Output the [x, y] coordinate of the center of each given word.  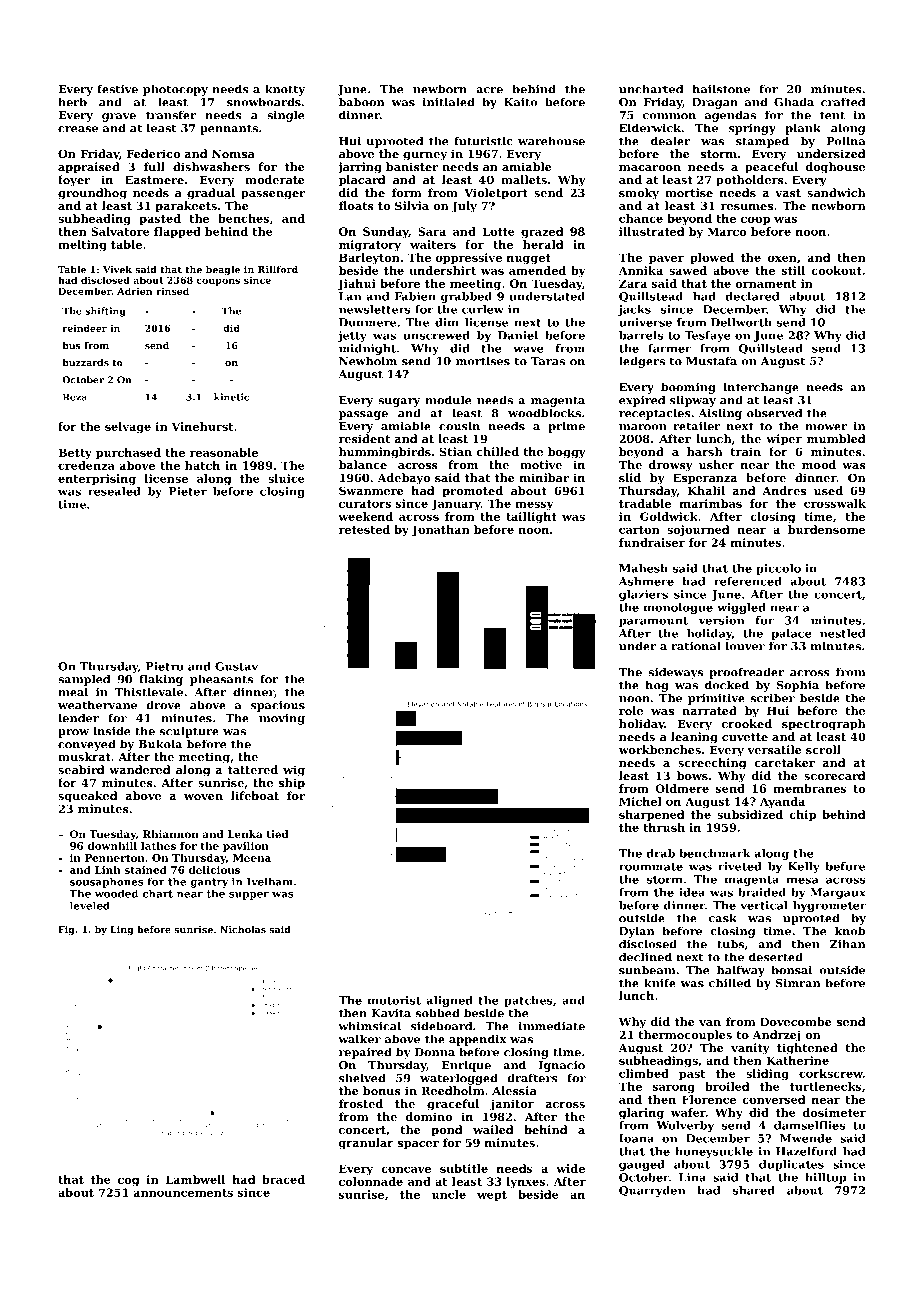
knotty [285, 90]
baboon [361, 102]
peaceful [771, 168]
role [631, 710]
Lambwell [195, 1179]
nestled [842, 633]
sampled [84, 680]
